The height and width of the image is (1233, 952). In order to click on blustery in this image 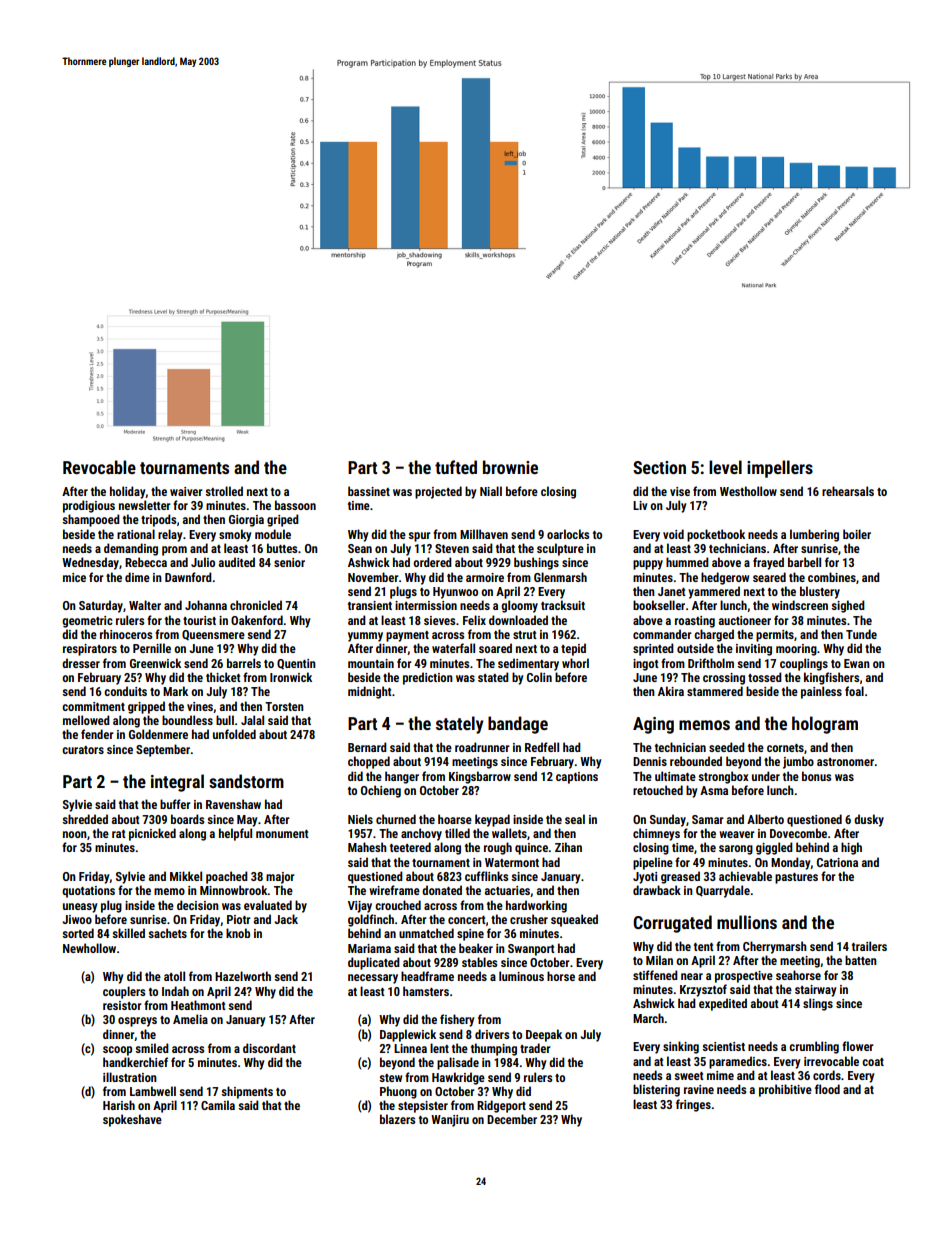, I will do `click(820, 592)`.
